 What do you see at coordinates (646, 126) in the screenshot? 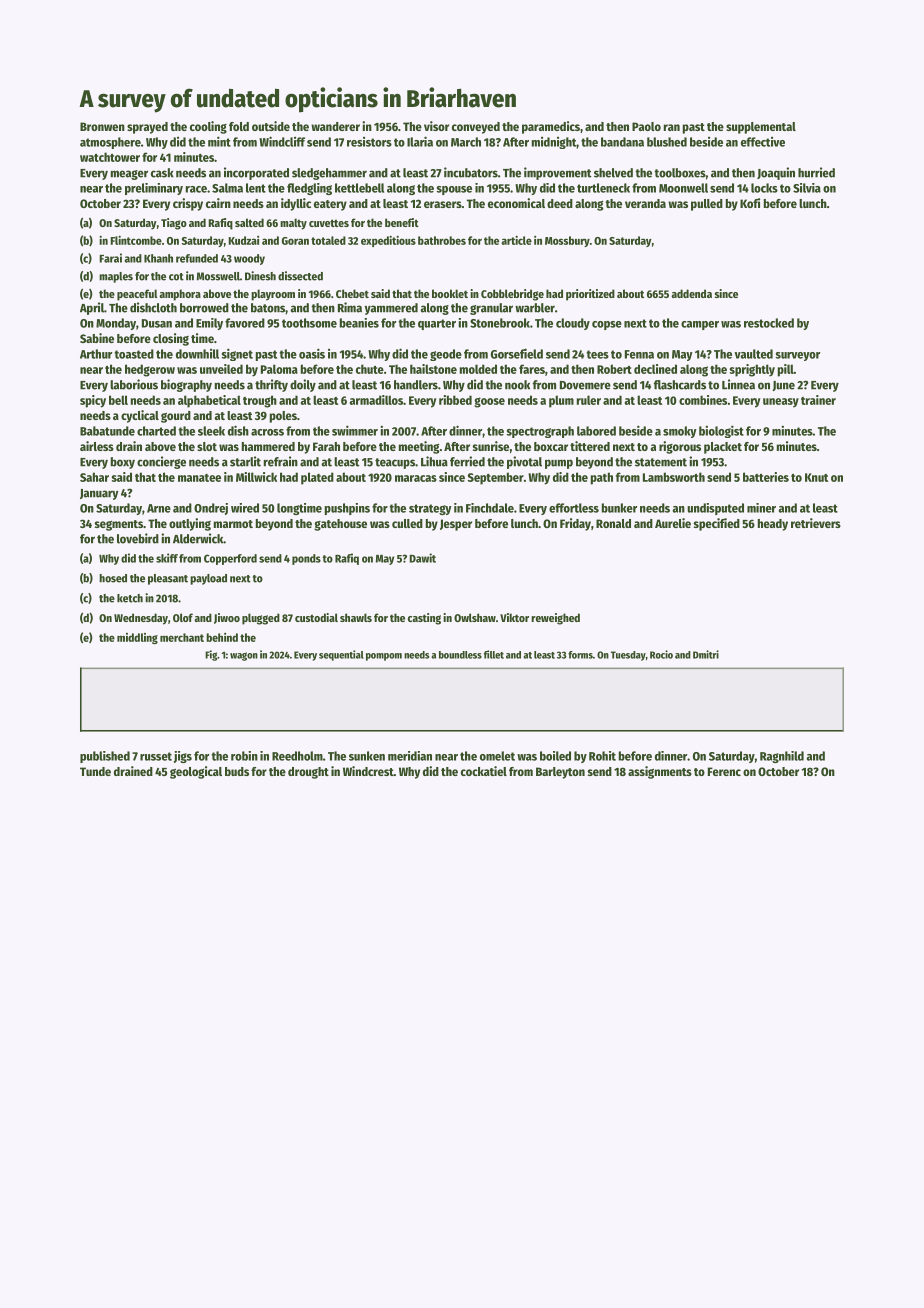
I see `Paolo` at bounding box center [646, 126].
